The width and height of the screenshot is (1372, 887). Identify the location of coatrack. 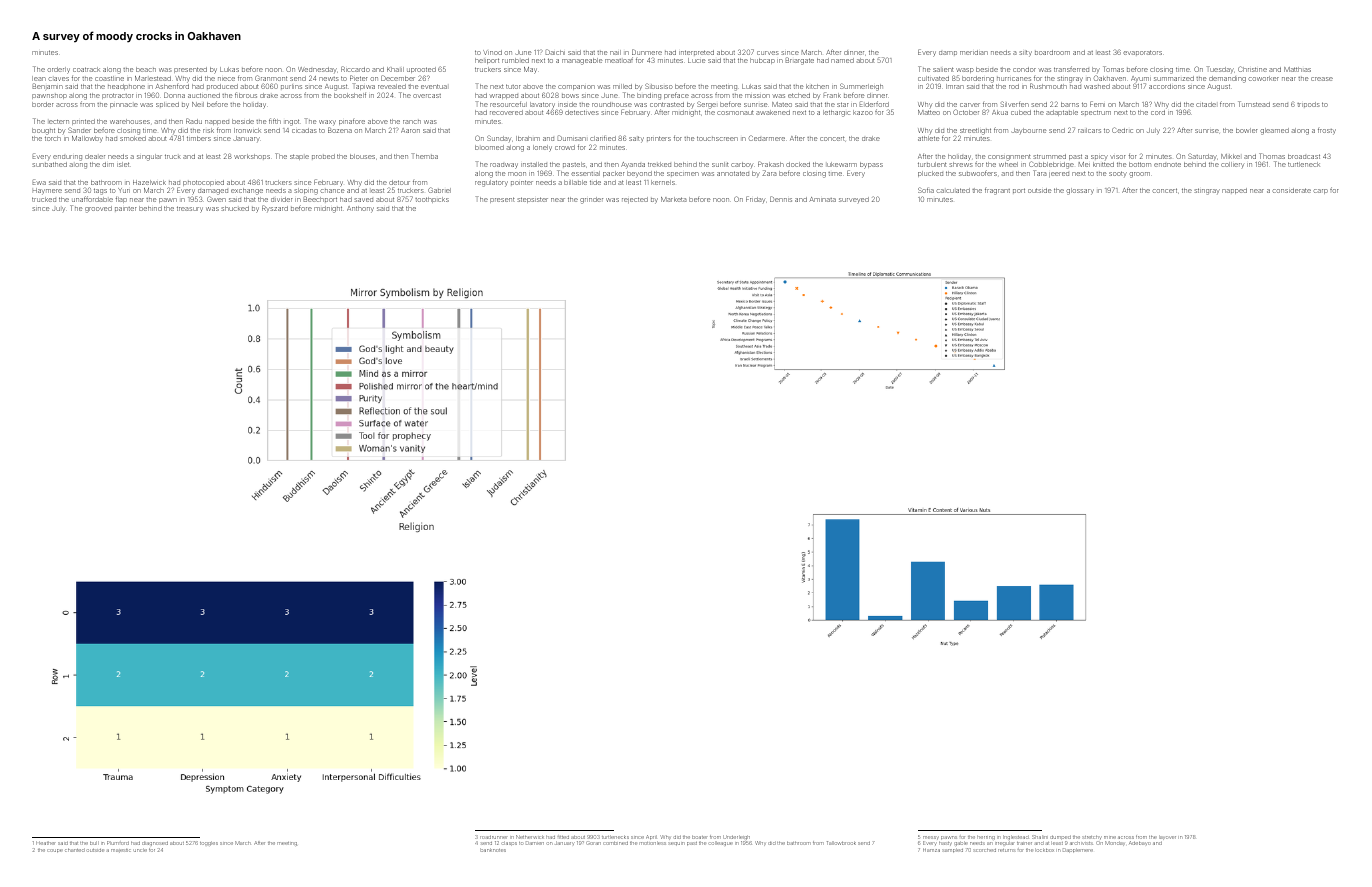
(86, 69).
